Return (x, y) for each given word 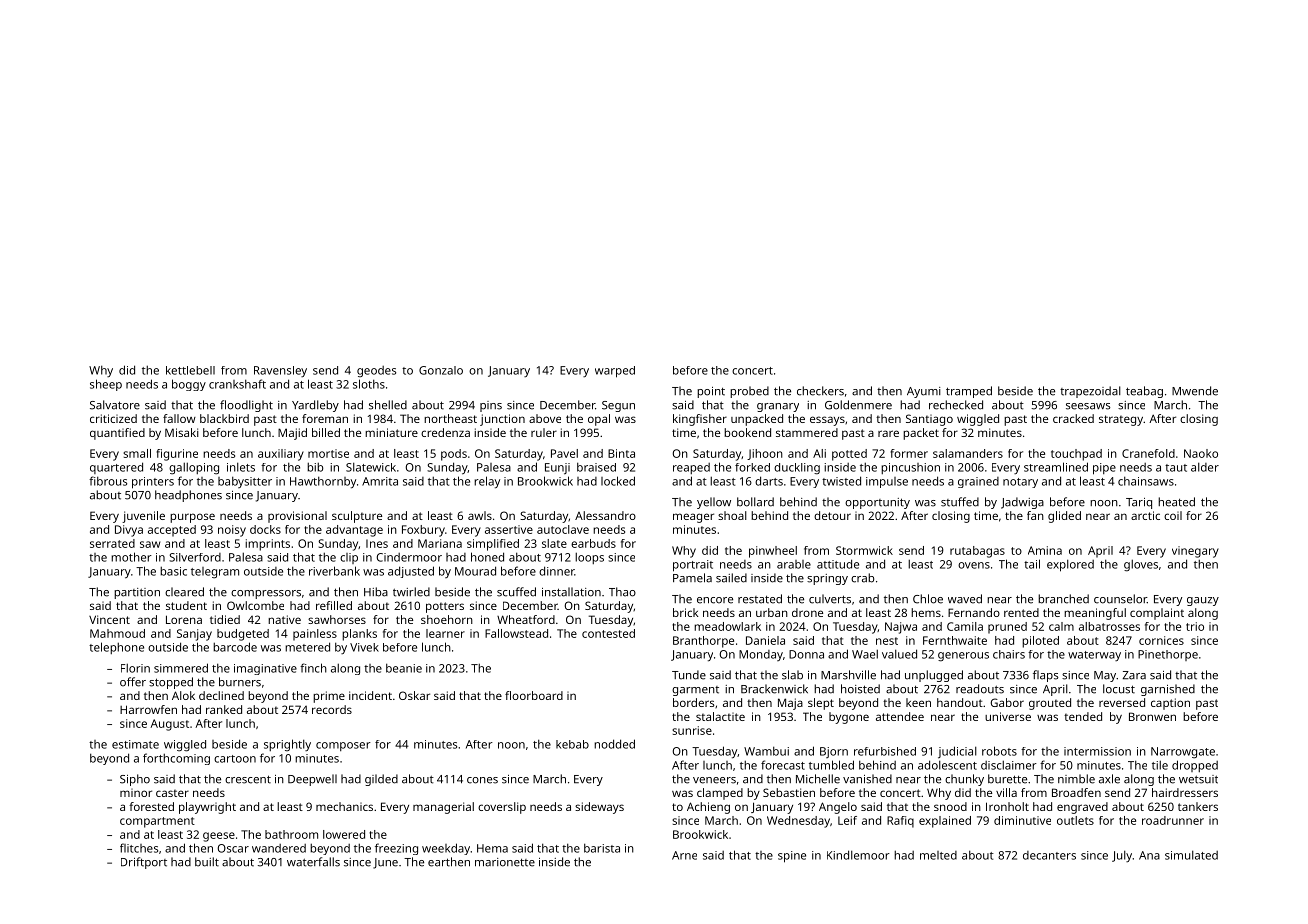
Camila (965, 626)
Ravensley (280, 371)
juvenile (143, 517)
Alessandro (605, 515)
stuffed (960, 502)
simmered (181, 668)
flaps (1045, 676)
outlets (1075, 820)
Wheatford (526, 619)
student (186, 605)
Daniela (765, 640)
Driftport (144, 863)
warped (615, 372)
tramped (969, 392)
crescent (248, 779)
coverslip (502, 808)
